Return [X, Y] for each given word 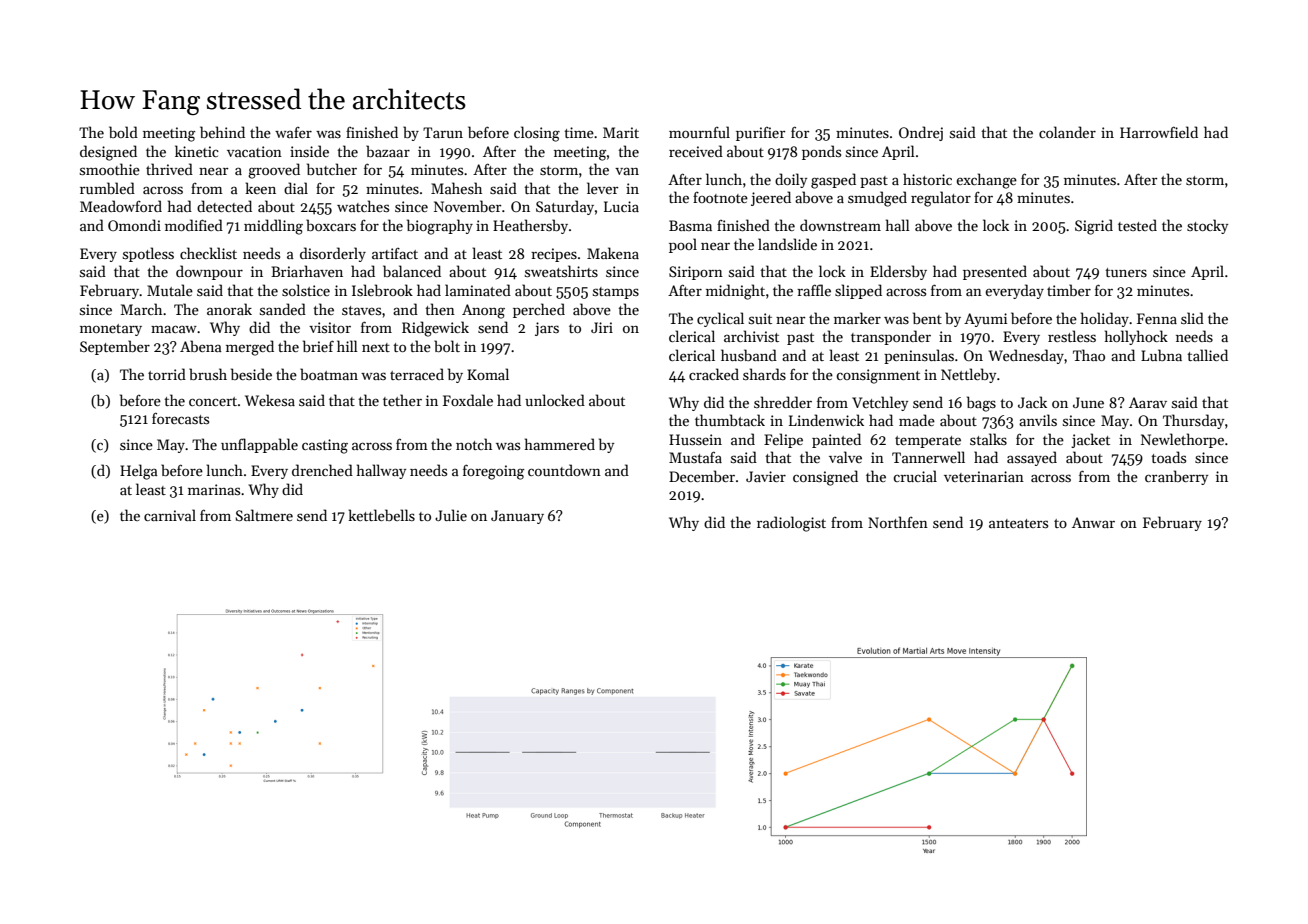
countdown [564, 470]
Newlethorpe [1182, 440]
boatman [329, 374]
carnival [170, 515]
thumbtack [730, 420]
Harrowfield [1159, 132]
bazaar [388, 151]
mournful [699, 132]
